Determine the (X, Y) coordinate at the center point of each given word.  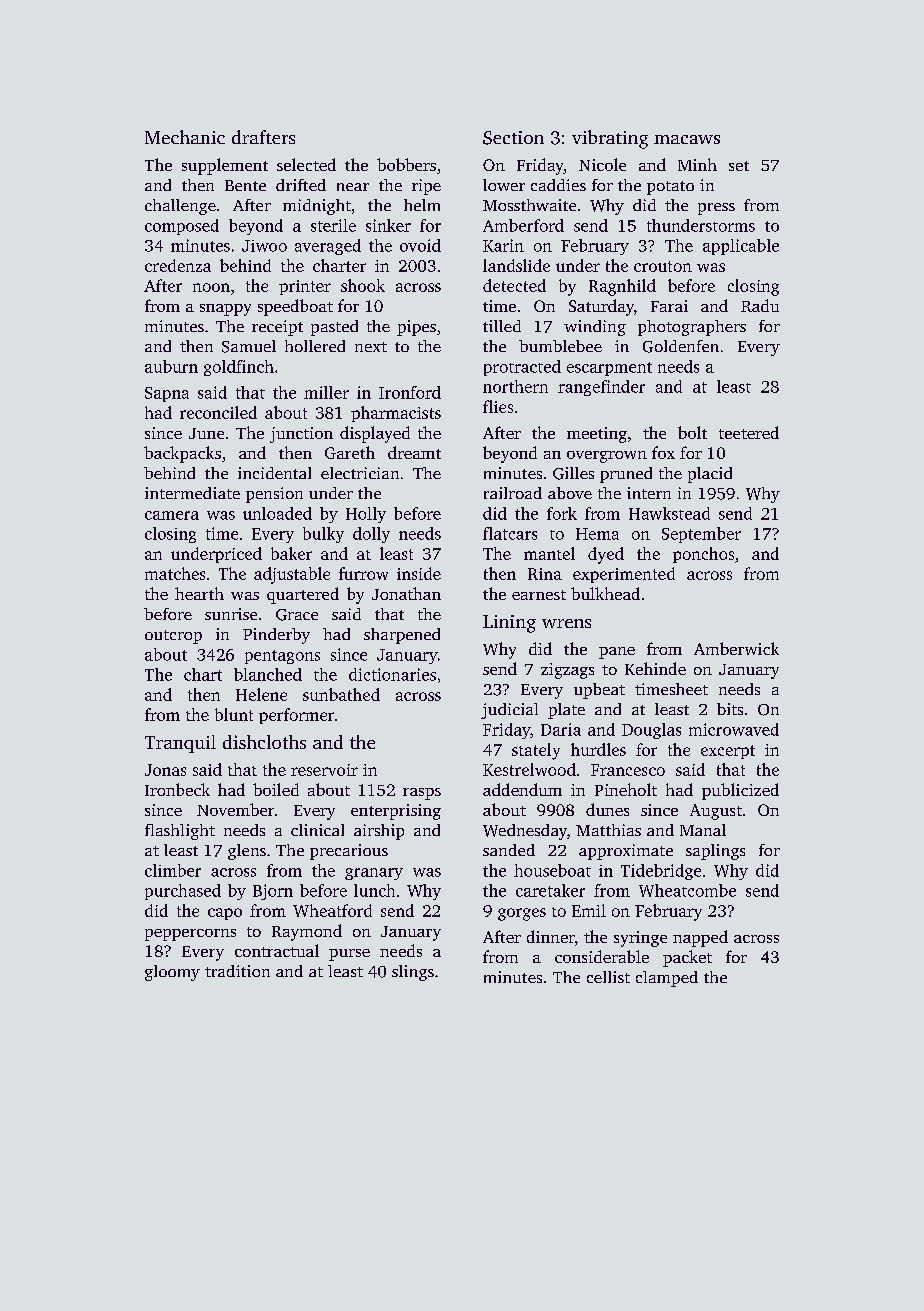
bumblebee (560, 346)
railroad (513, 493)
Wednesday (525, 832)
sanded (509, 850)
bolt (692, 432)
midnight (317, 207)
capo (225, 914)
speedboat (295, 307)
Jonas (165, 770)
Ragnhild (622, 287)
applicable (741, 247)
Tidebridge (661, 872)
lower (504, 185)
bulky (323, 535)
